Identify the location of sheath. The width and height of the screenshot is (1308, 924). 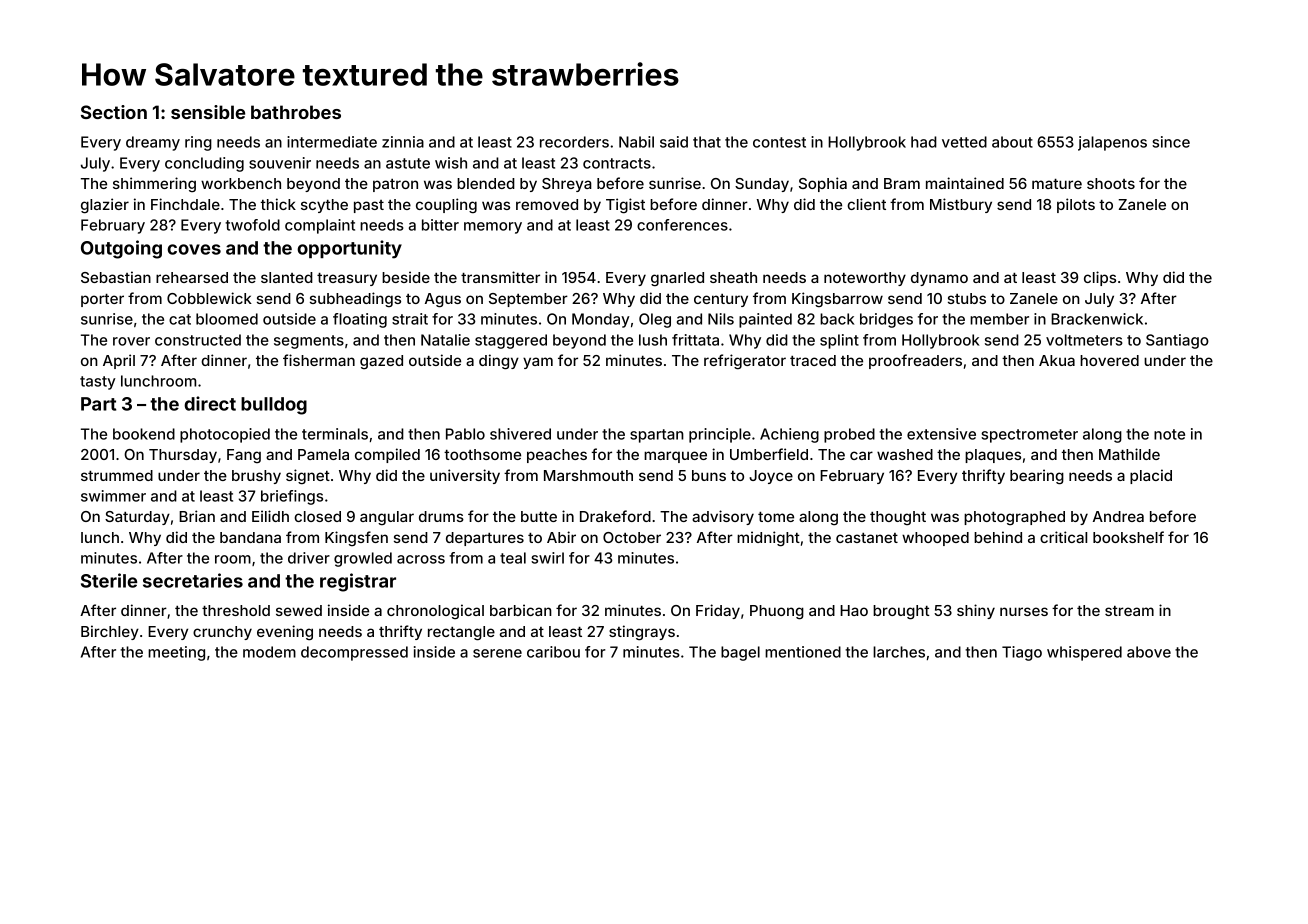
(733, 277).
